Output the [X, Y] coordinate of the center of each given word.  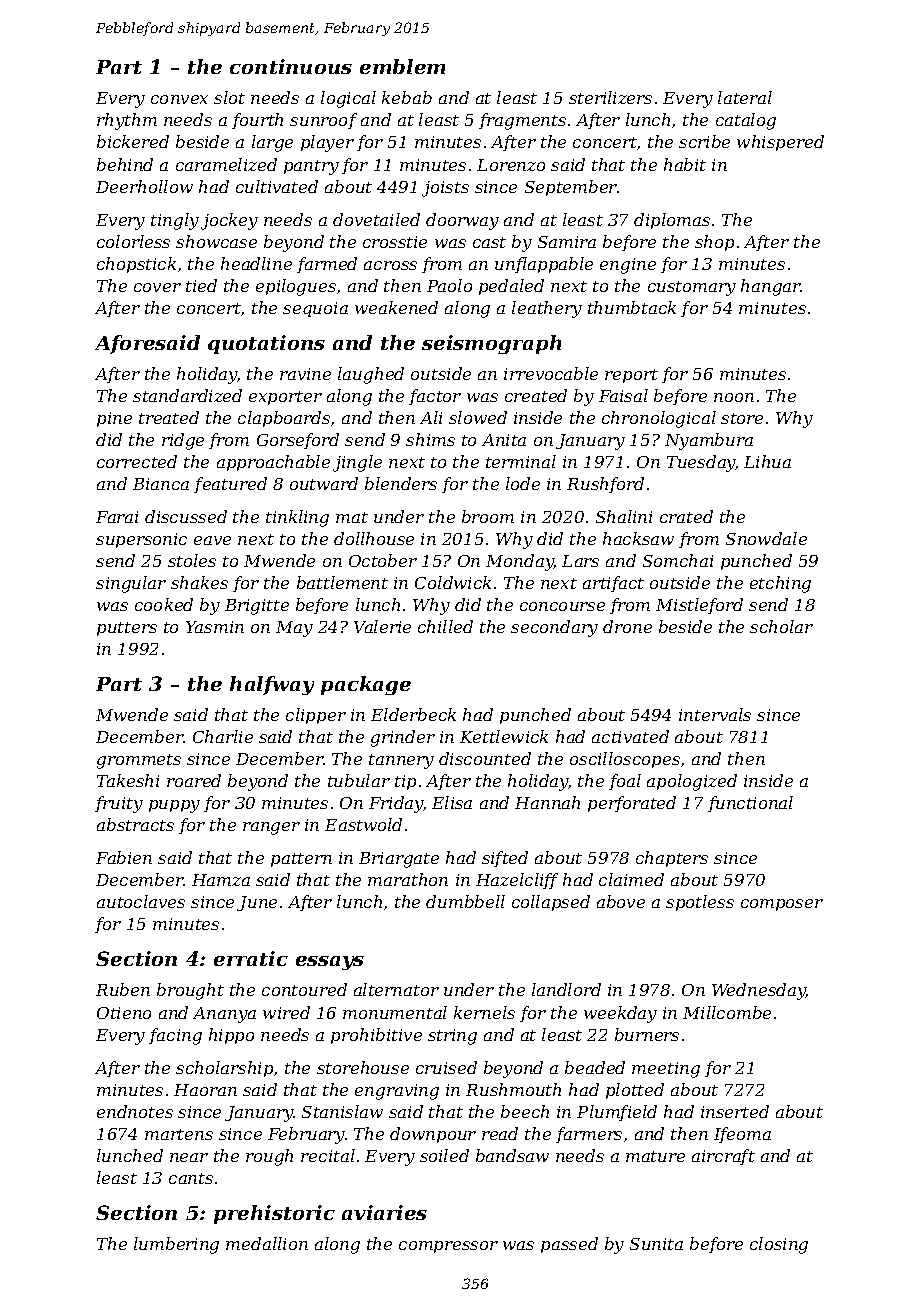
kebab [407, 97]
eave [212, 540]
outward [324, 483]
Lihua [767, 461]
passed [569, 1245]
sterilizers [610, 97]
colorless [133, 241]
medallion [267, 1243]
